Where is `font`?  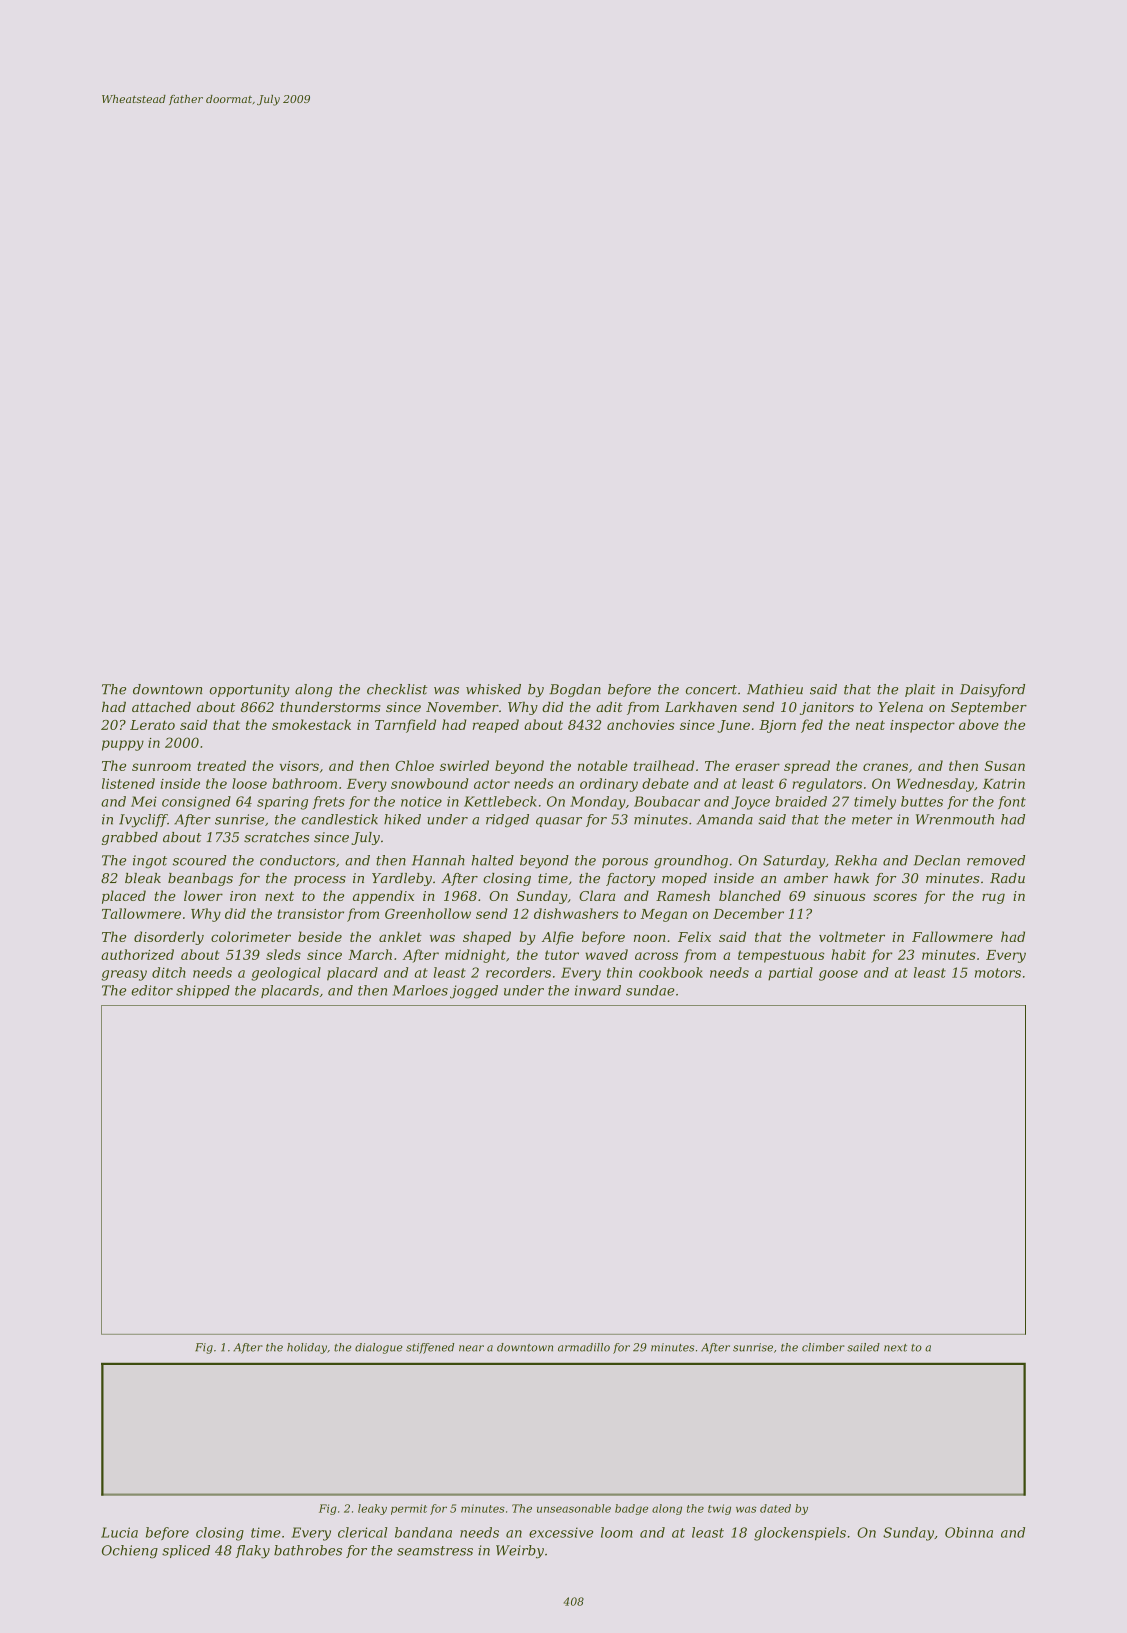
font is located at coordinates (1012, 802).
